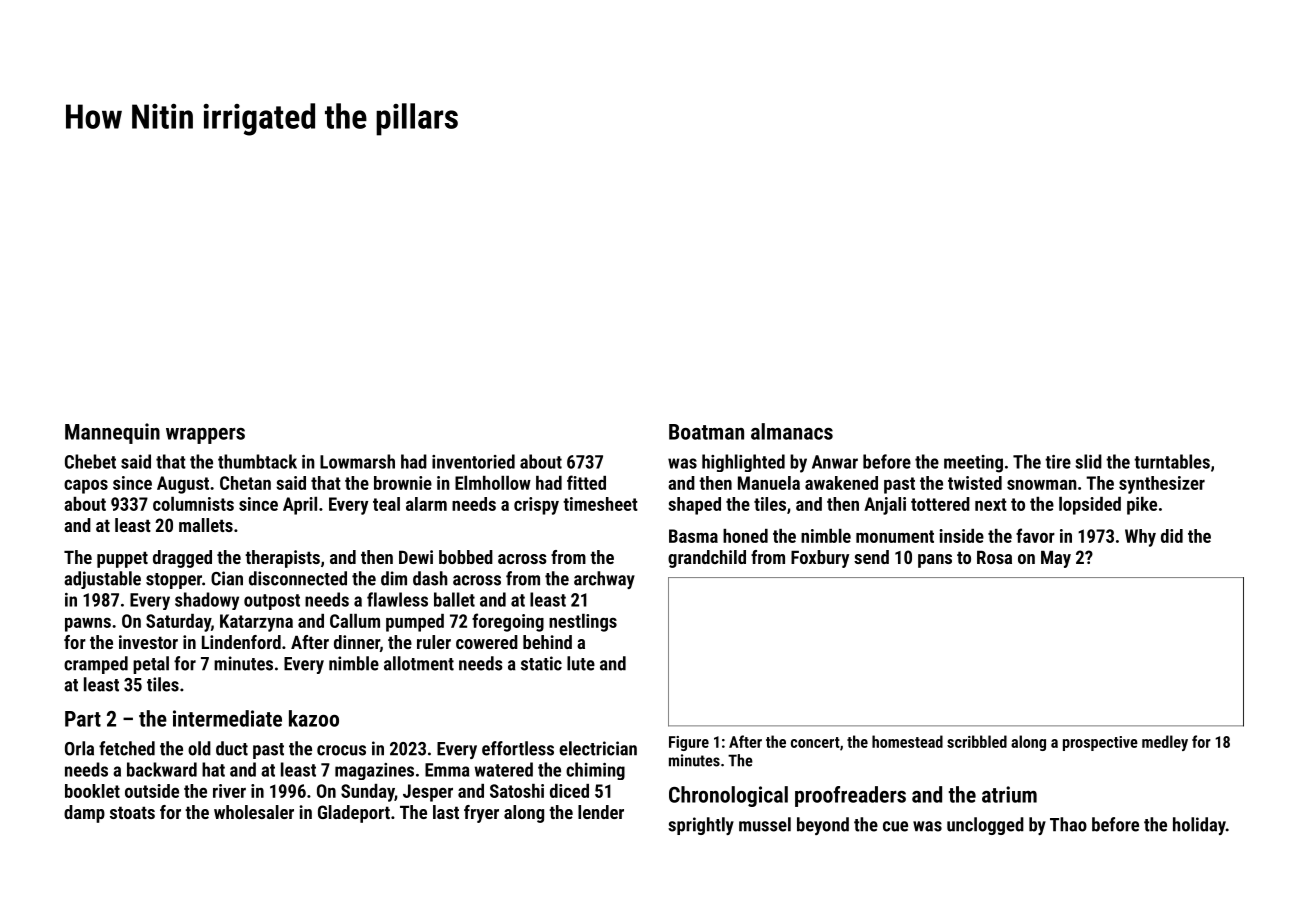 The image size is (1308, 924). I want to click on Chronological, so click(728, 796).
